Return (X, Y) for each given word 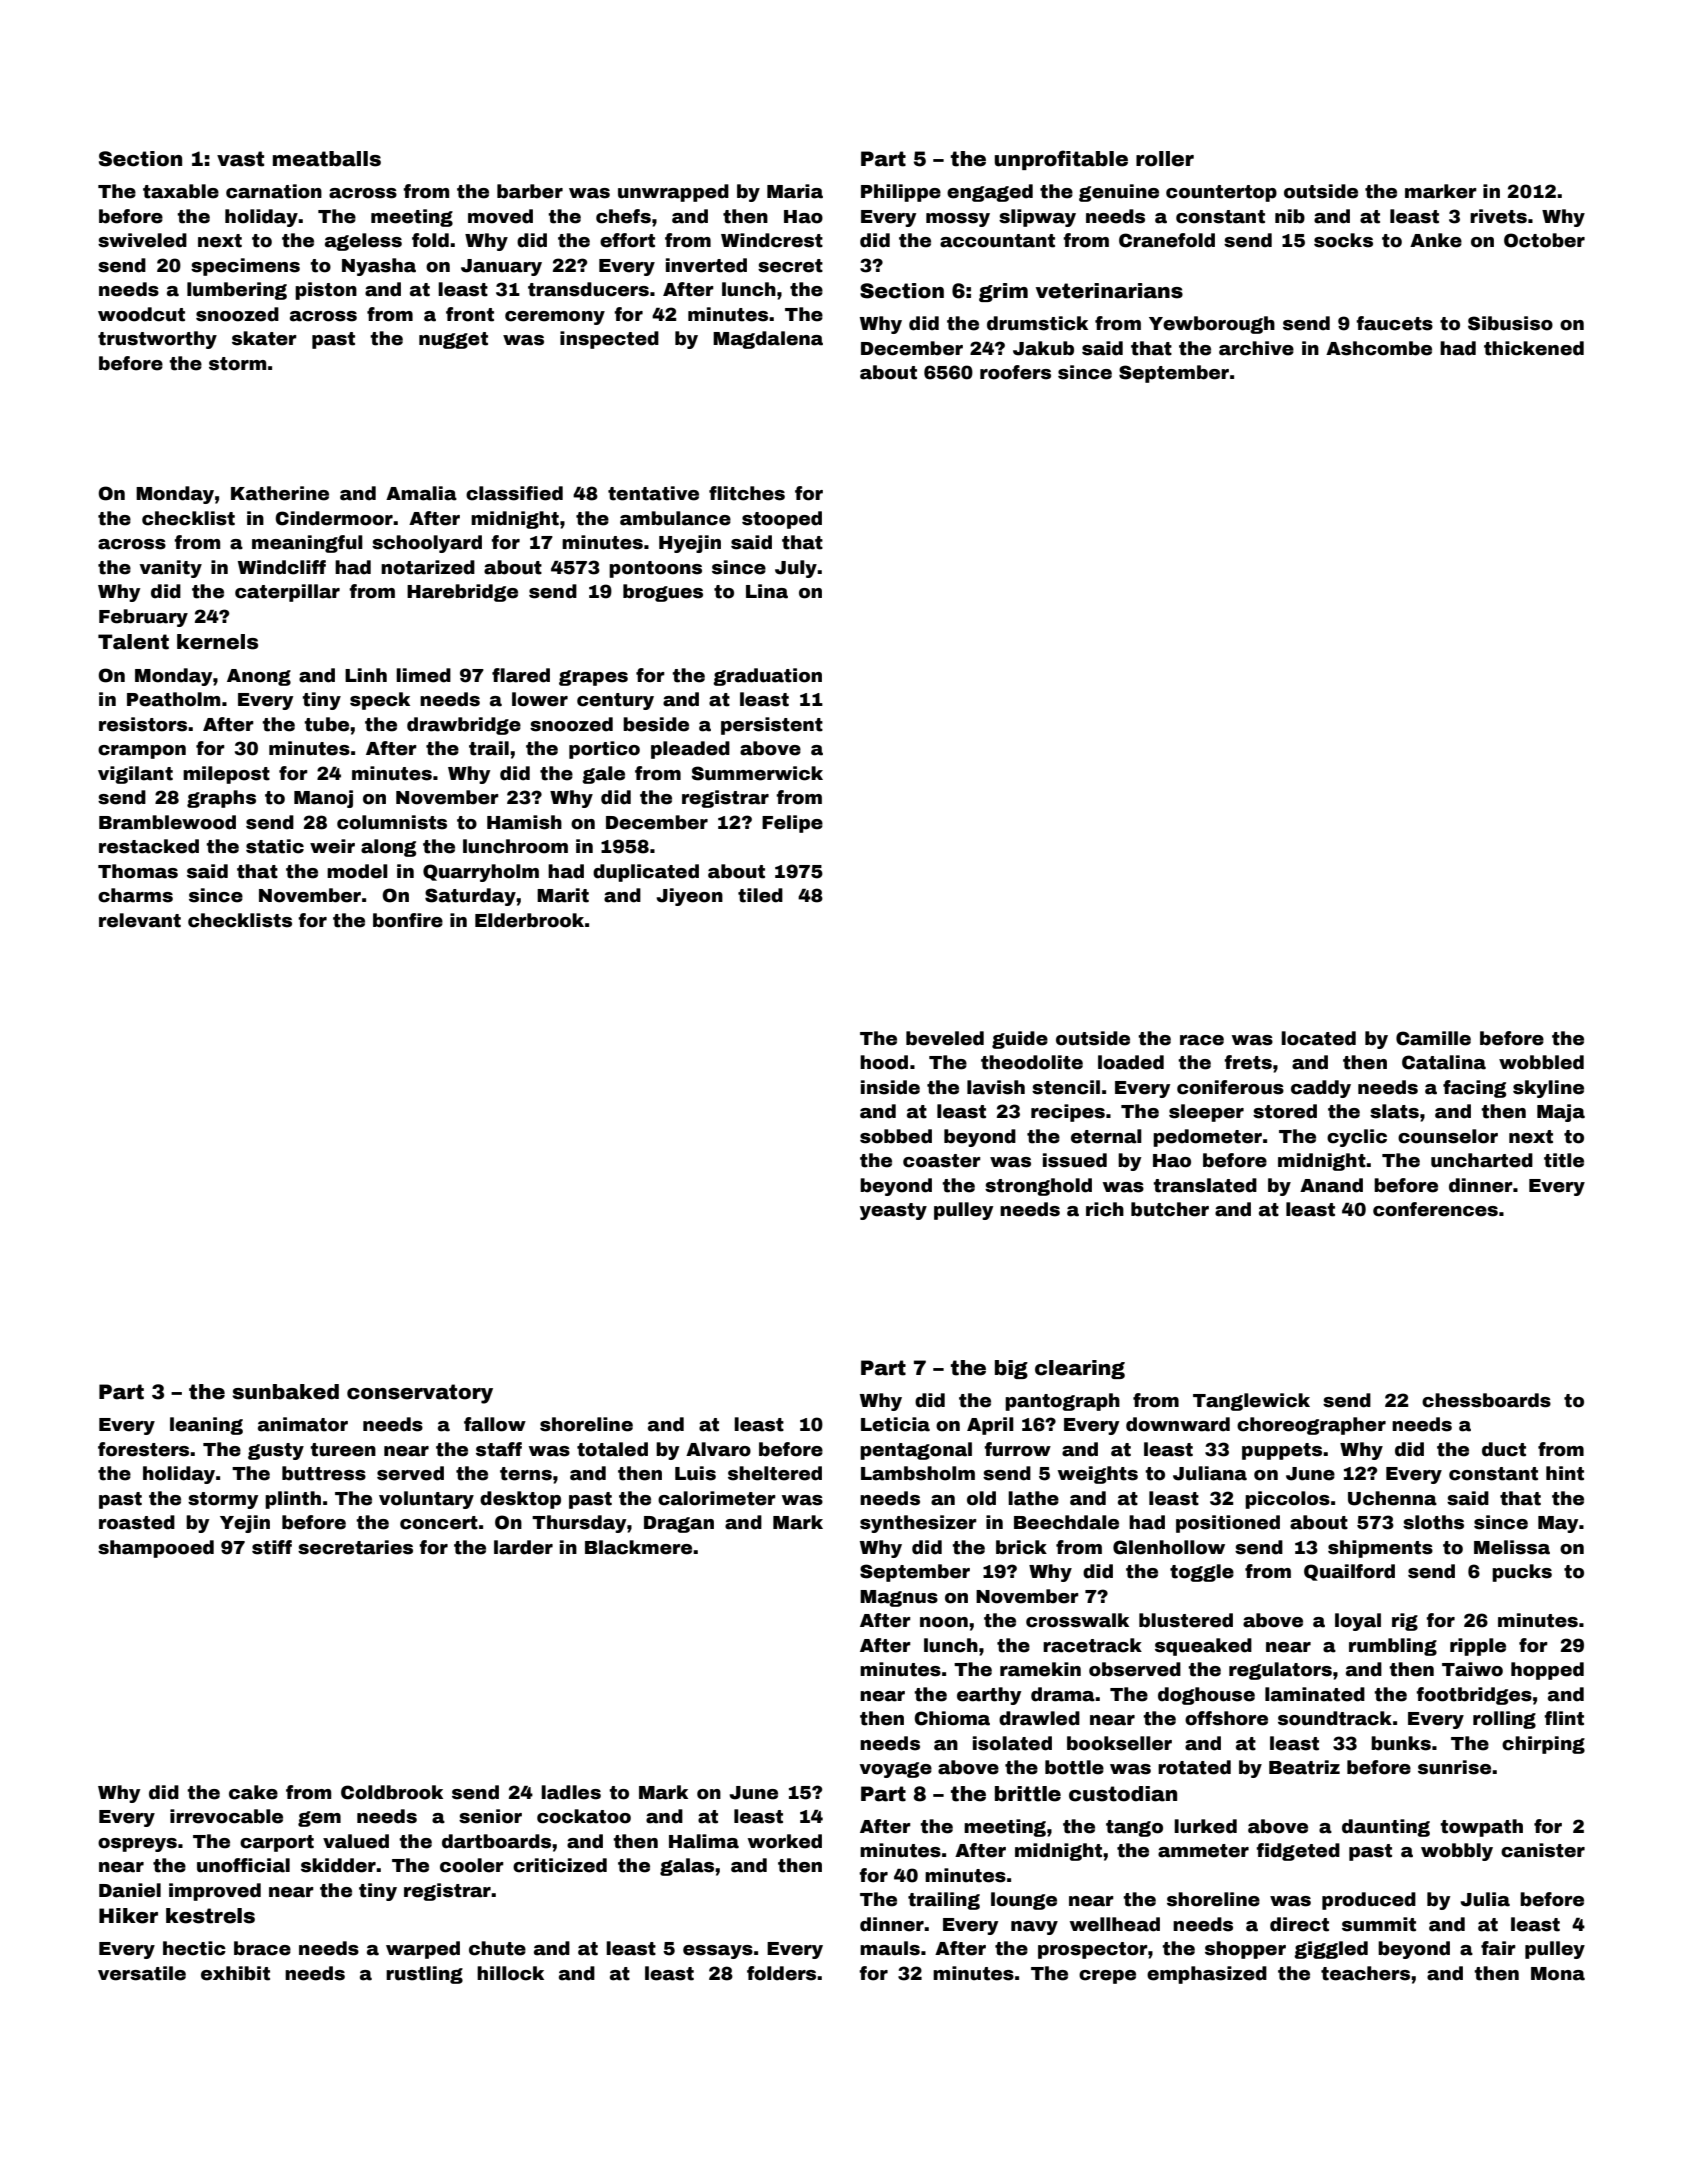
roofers (1015, 372)
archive (1256, 348)
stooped (782, 520)
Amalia (421, 493)
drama (1063, 1694)
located (1318, 1038)
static (275, 846)
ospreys (137, 1845)
